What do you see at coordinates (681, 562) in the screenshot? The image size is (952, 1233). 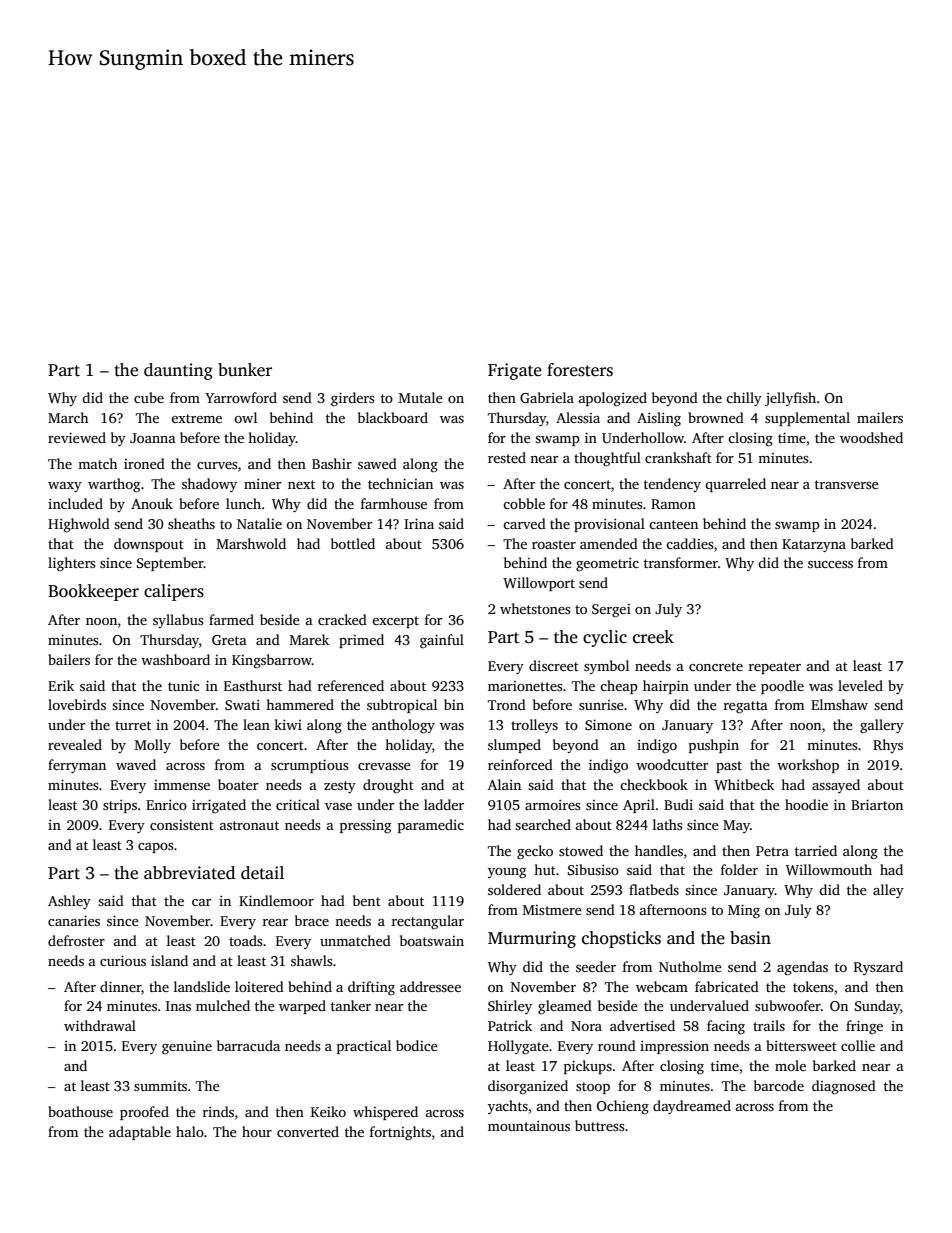 I see `transformer` at bounding box center [681, 562].
